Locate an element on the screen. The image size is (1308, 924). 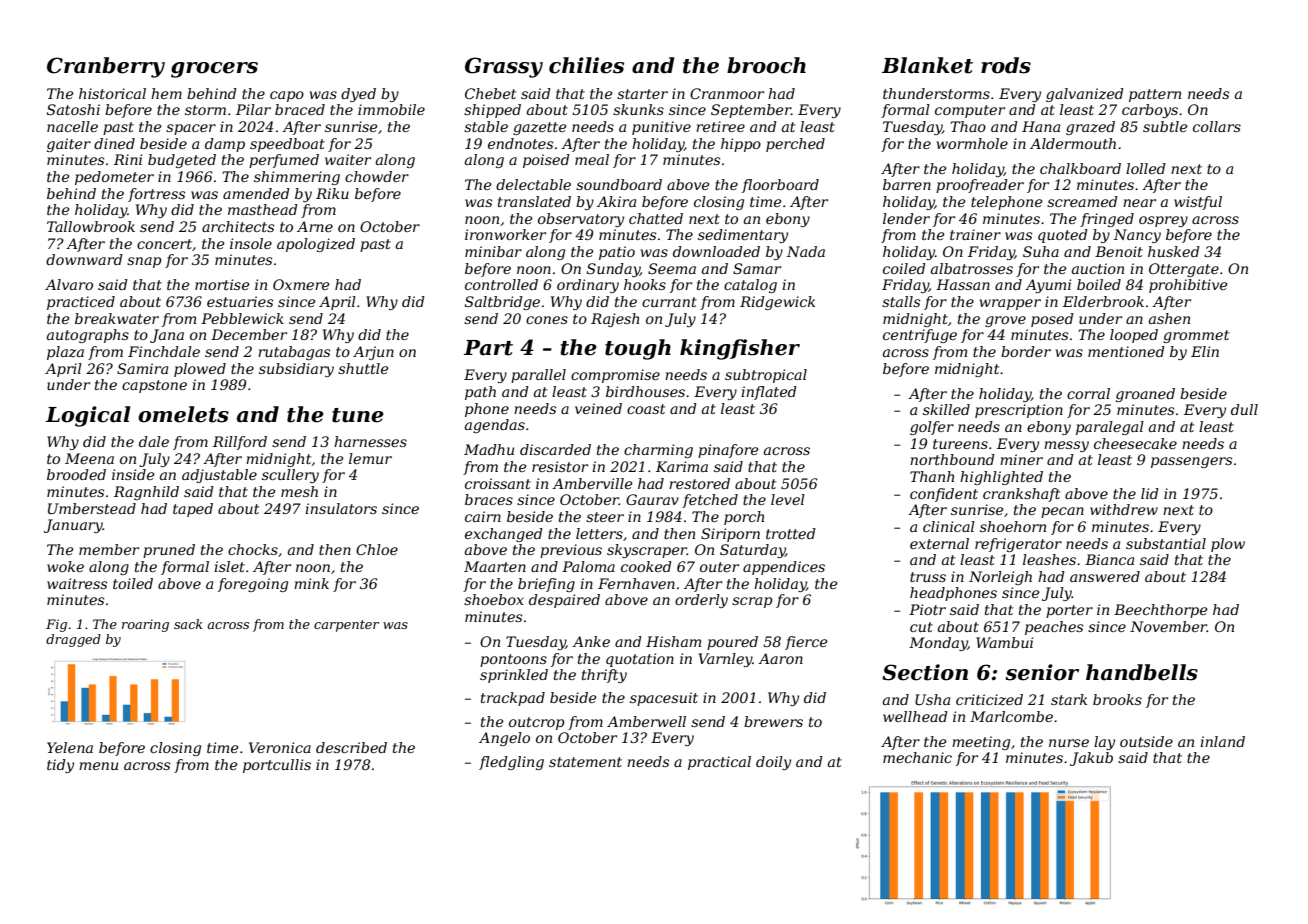
Aaron is located at coordinates (780, 658).
